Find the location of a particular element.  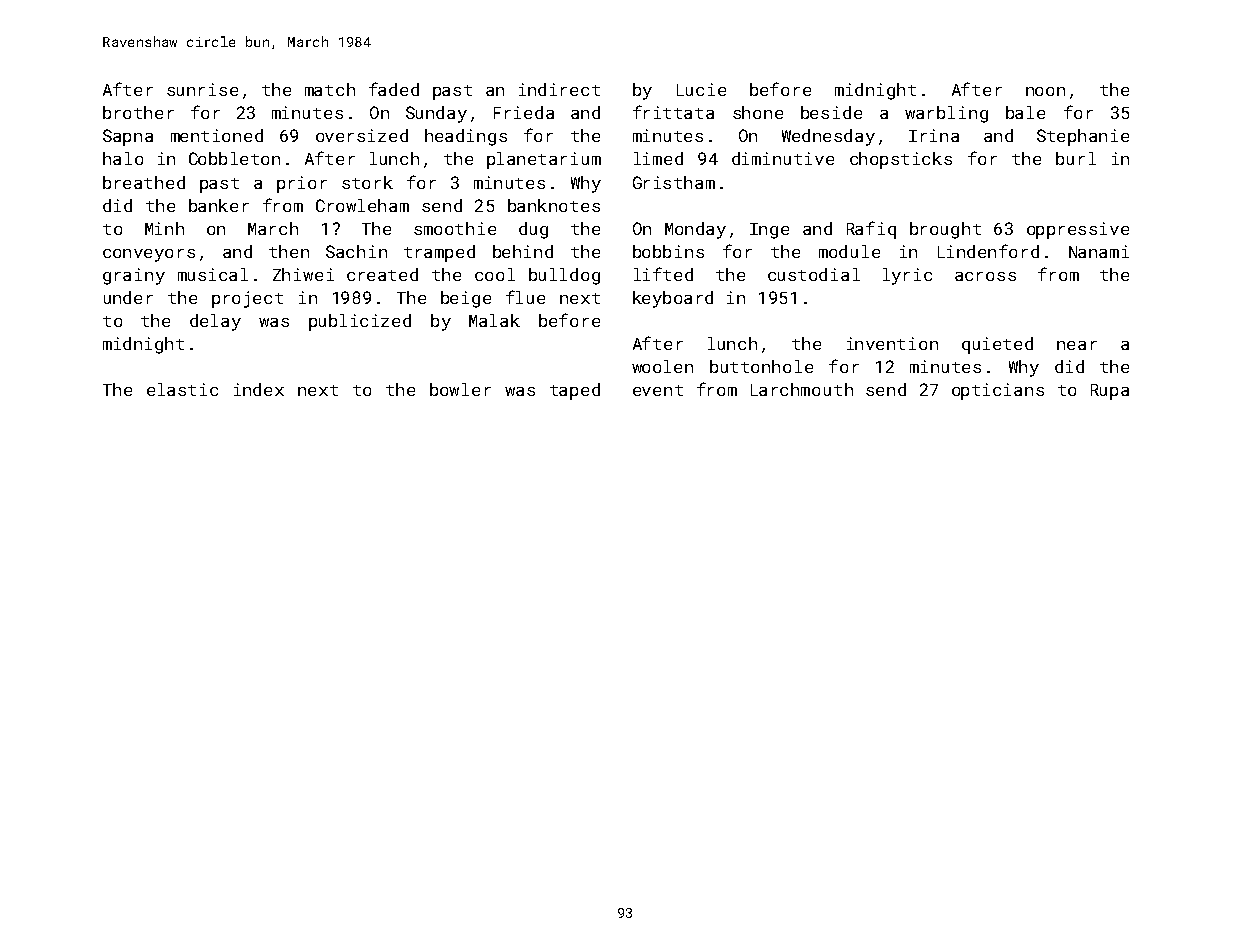

keyboard is located at coordinates (673, 299).
